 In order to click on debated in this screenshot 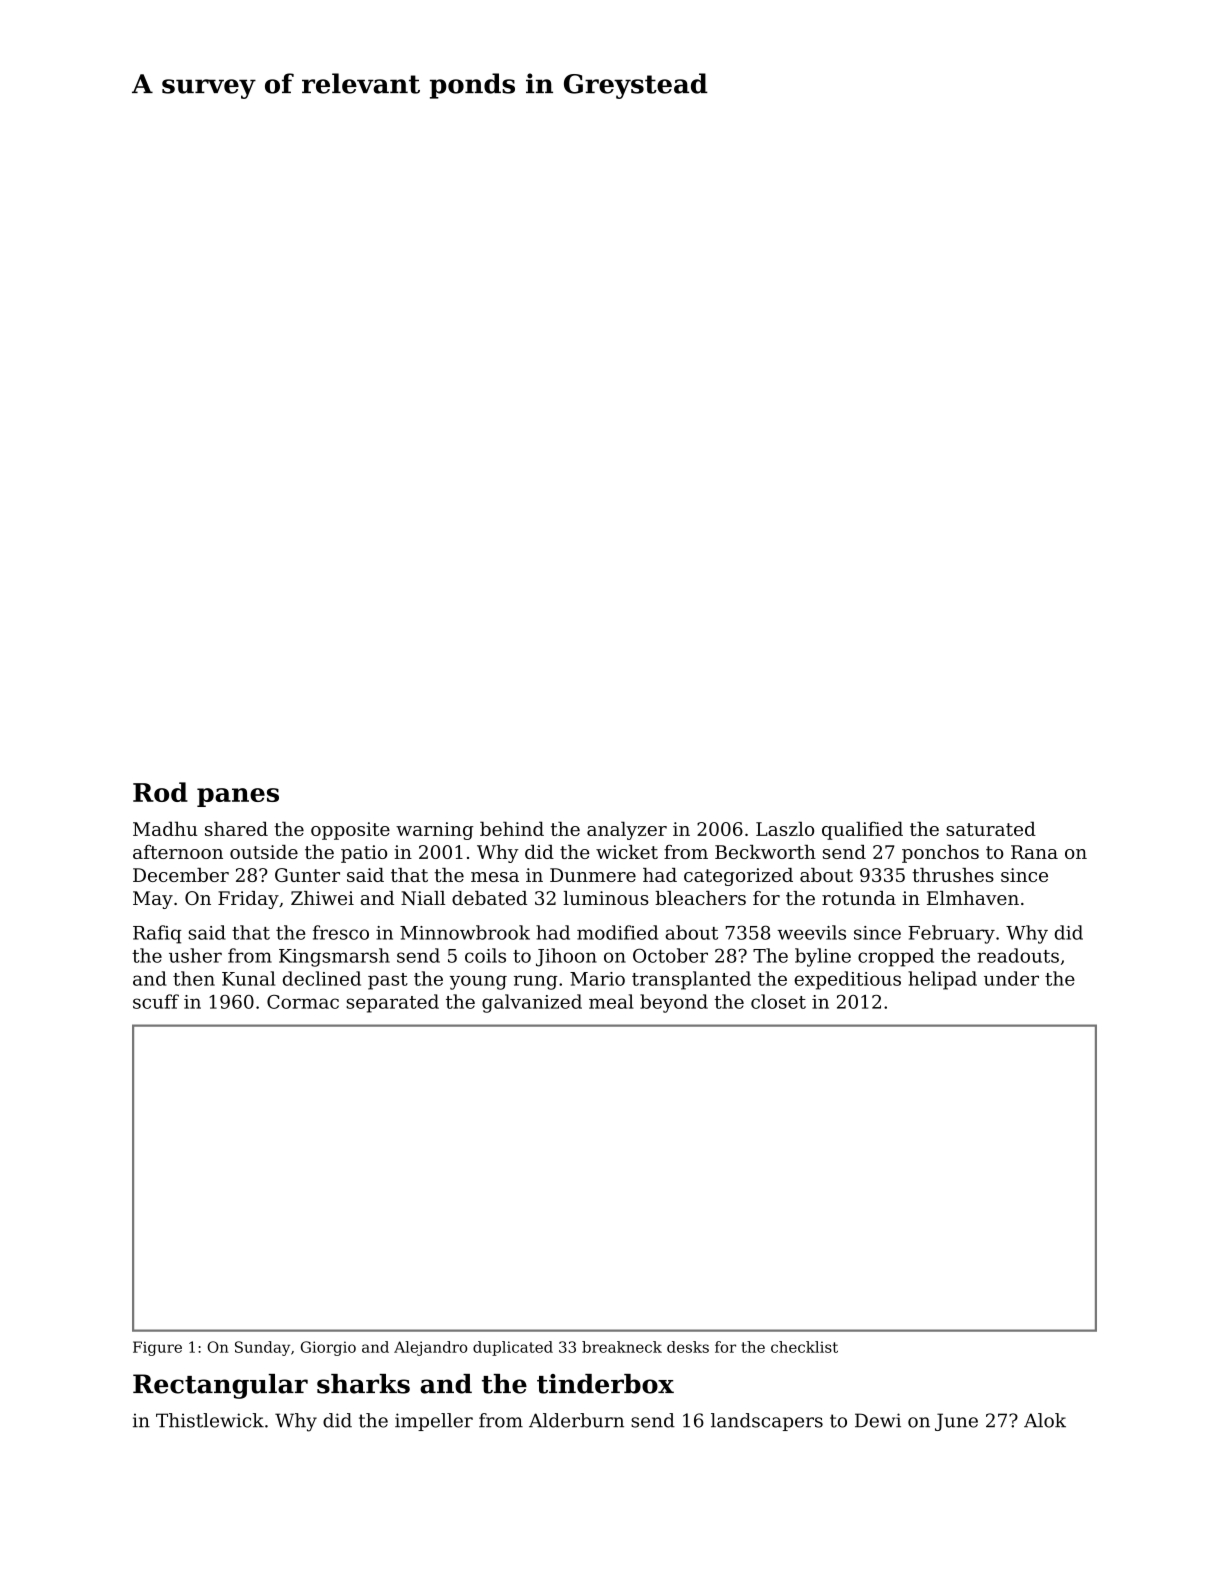, I will do `click(489, 898)`.
